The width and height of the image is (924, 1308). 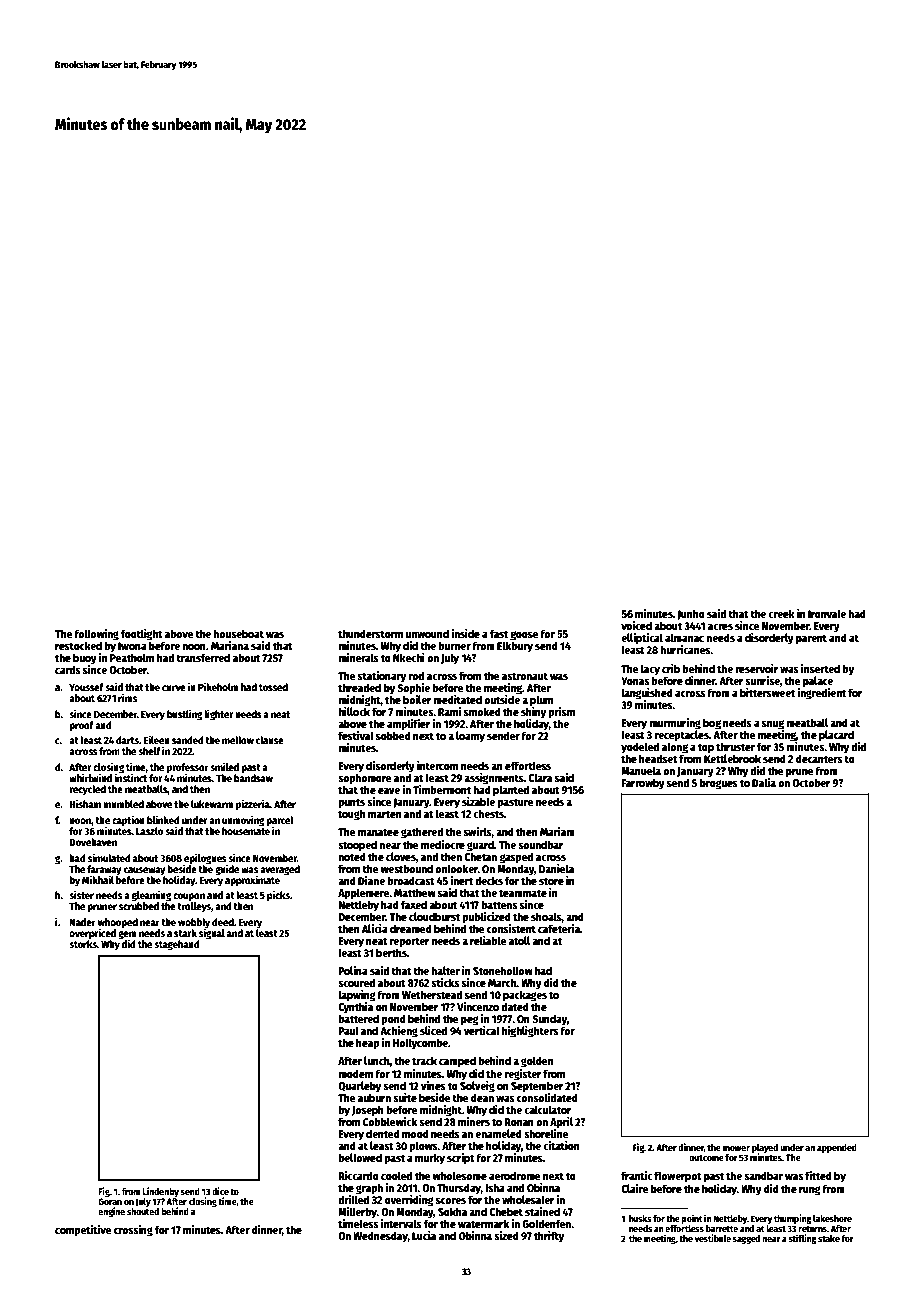 What do you see at coordinates (380, 1237) in the image?
I see `Wednesday` at bounding box center [380, 1237].
